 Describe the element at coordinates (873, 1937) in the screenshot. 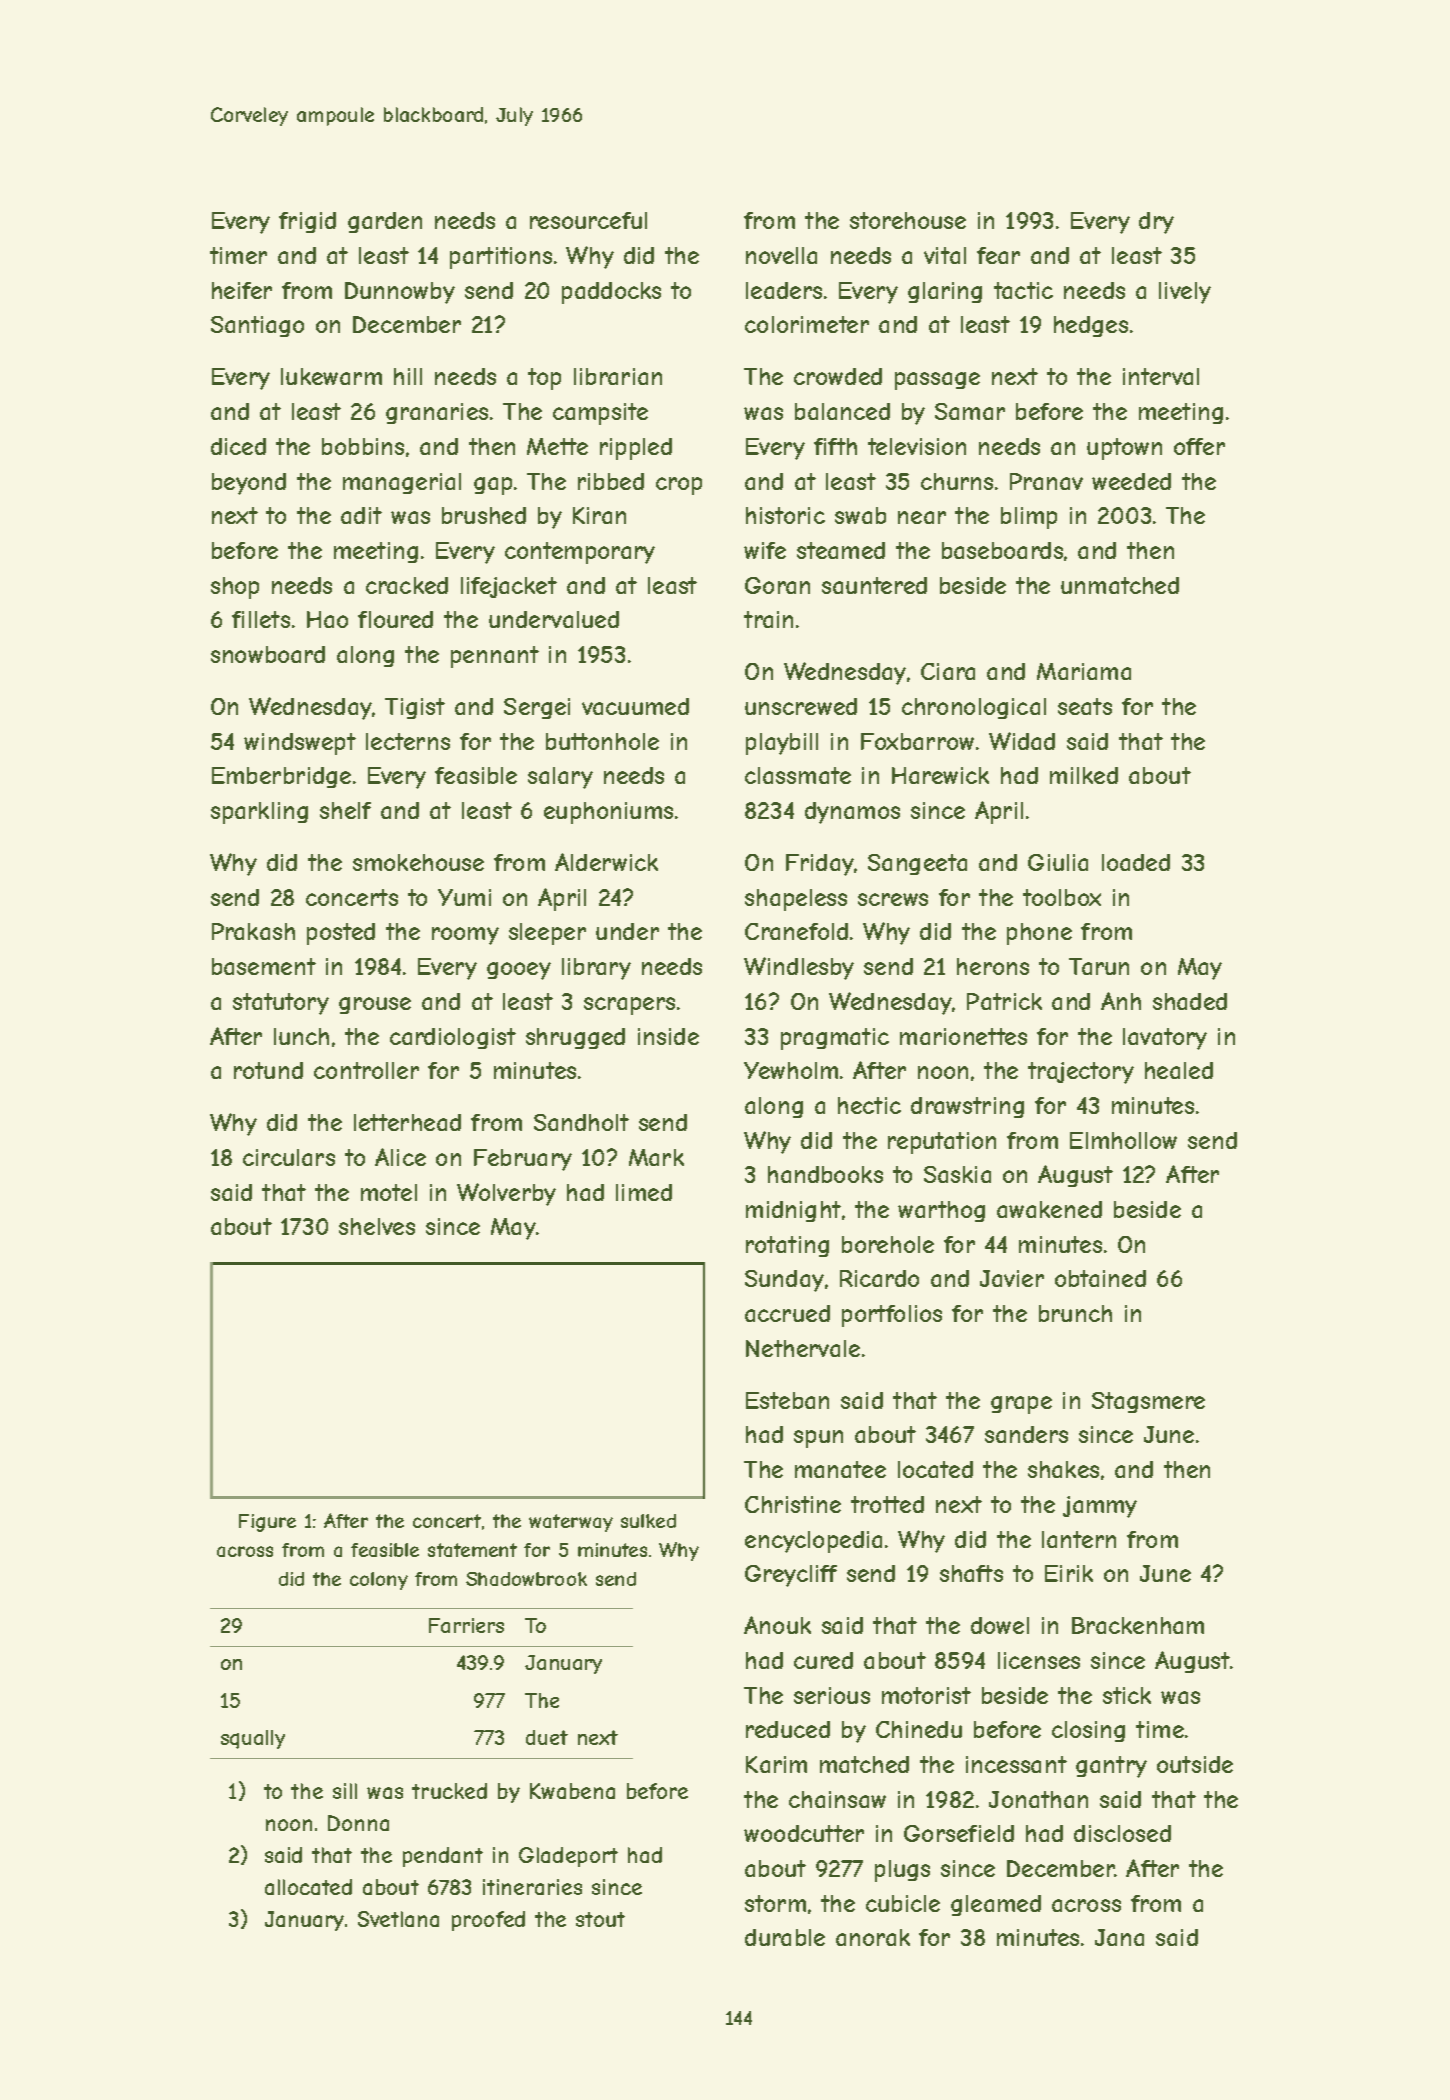

I see `anorak` at that location.
